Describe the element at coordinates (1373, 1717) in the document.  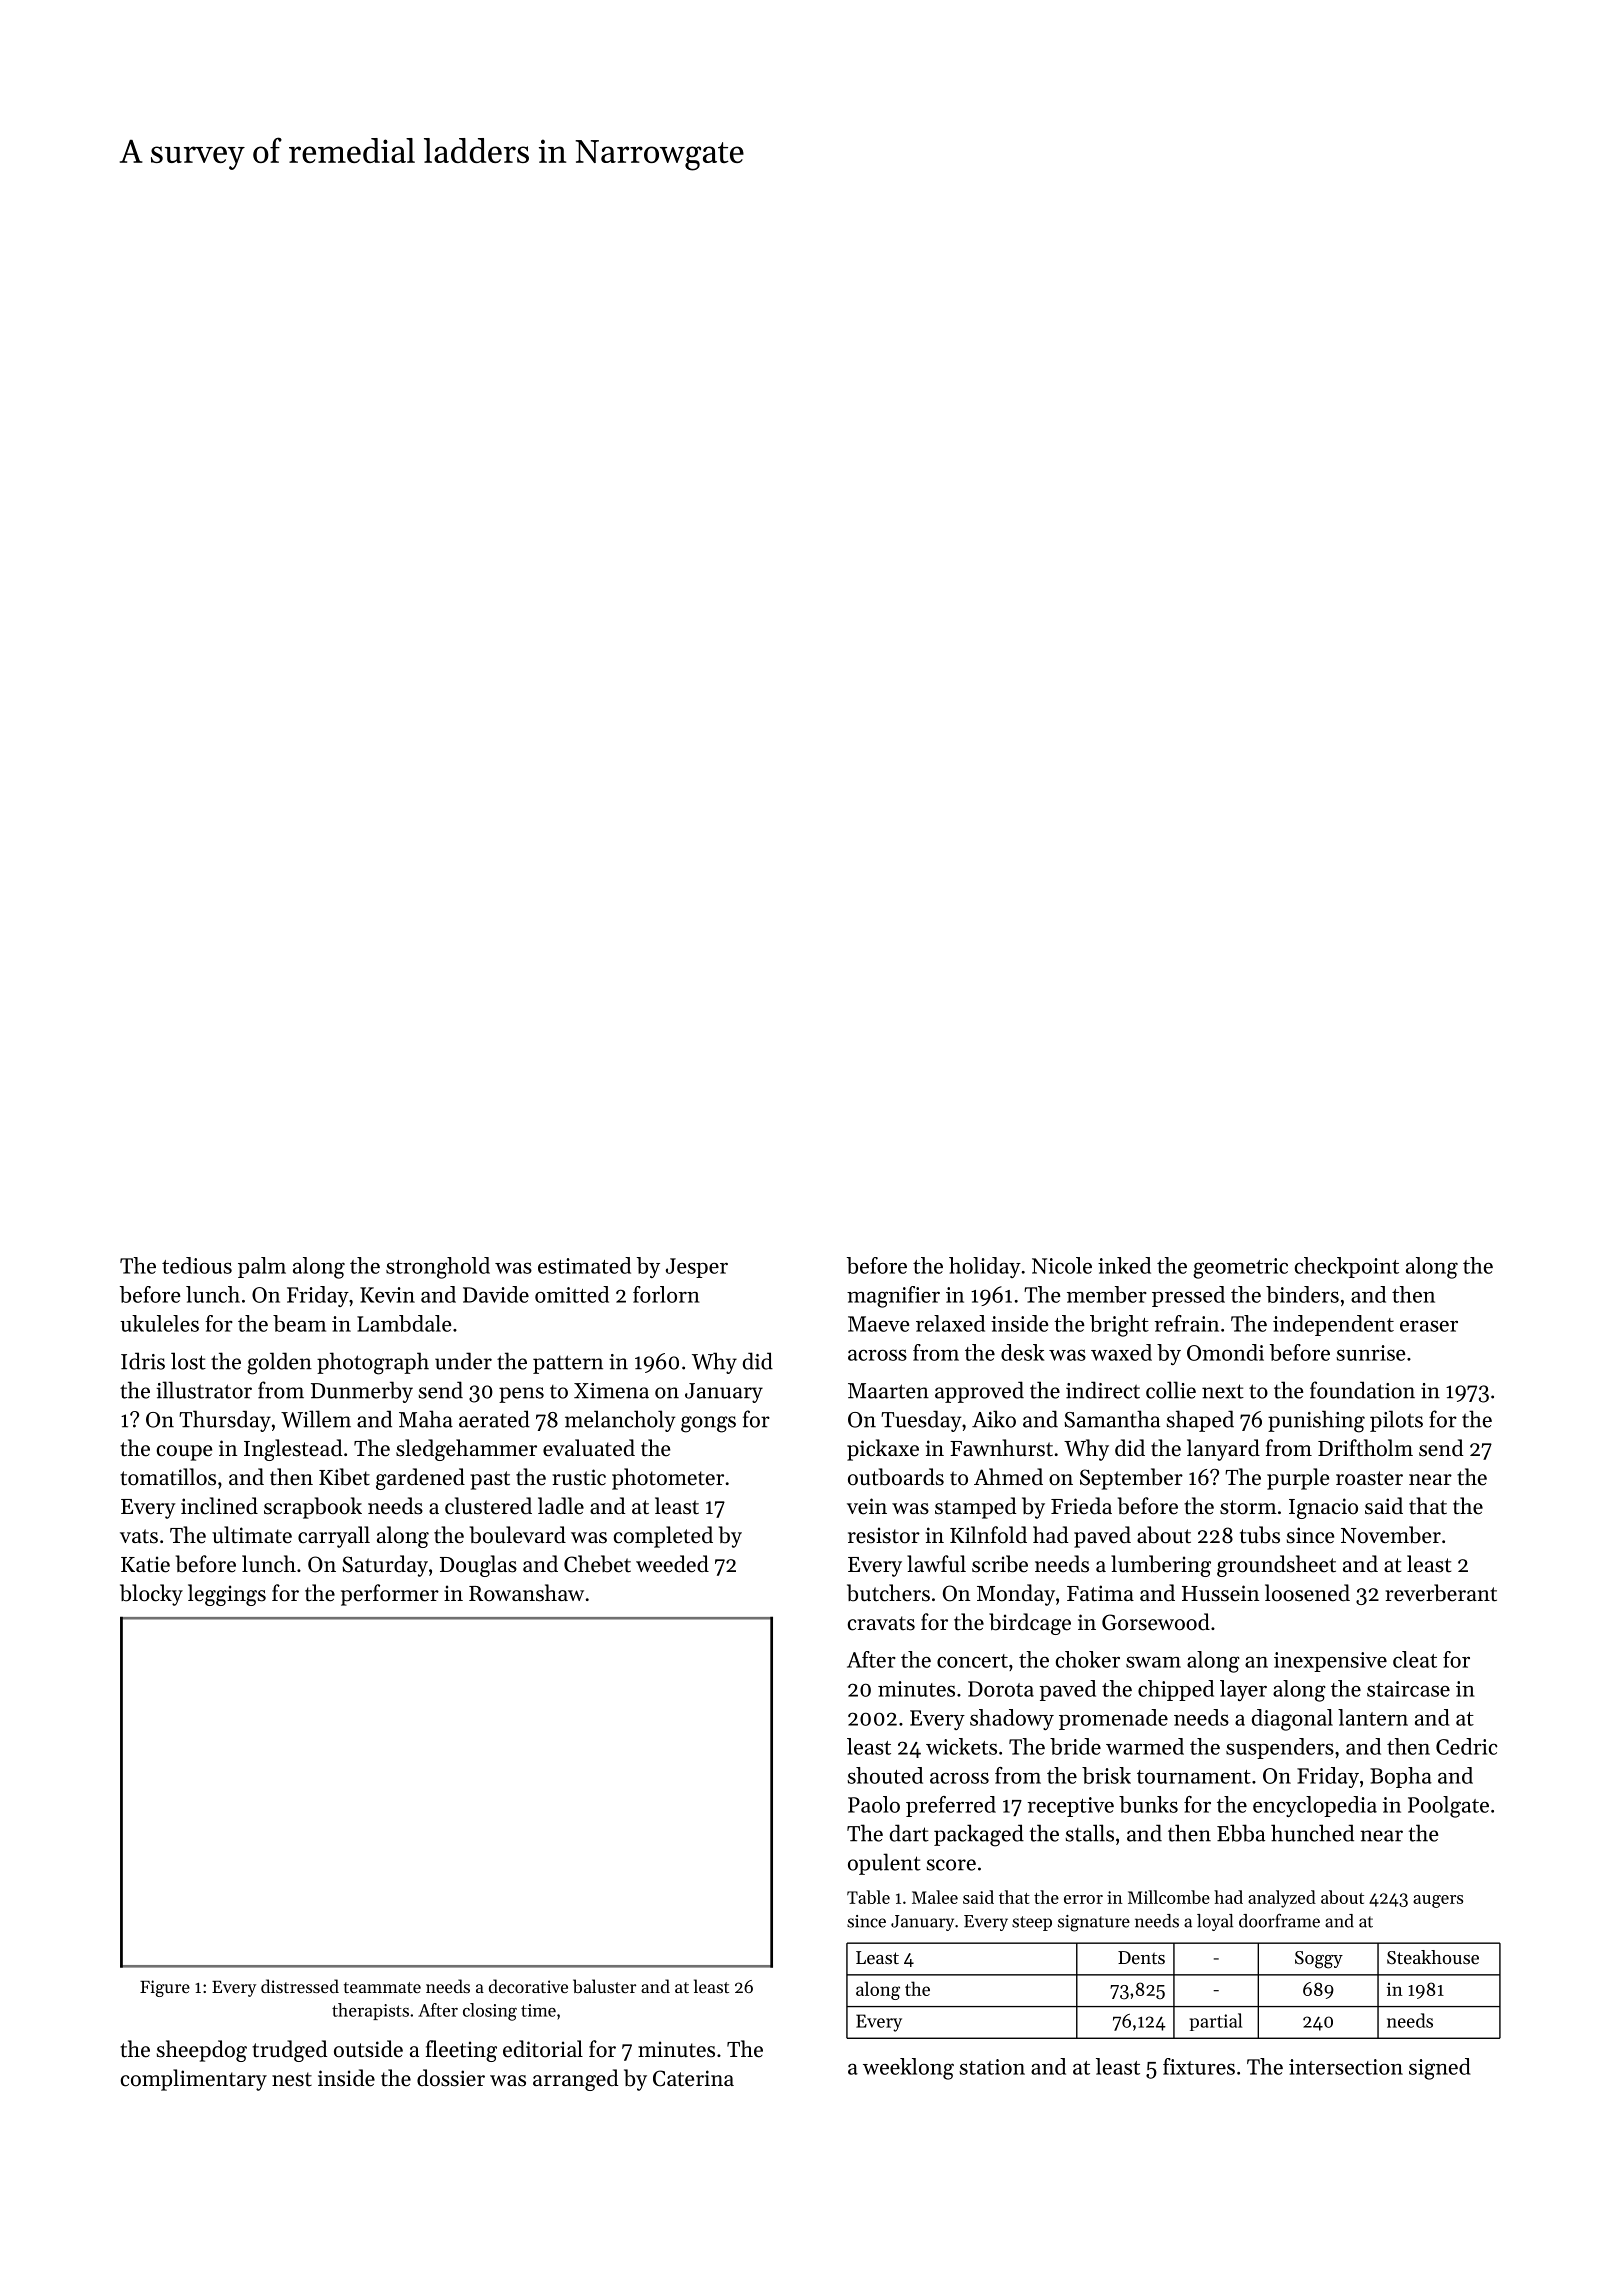
I see `lantern` at that location.
